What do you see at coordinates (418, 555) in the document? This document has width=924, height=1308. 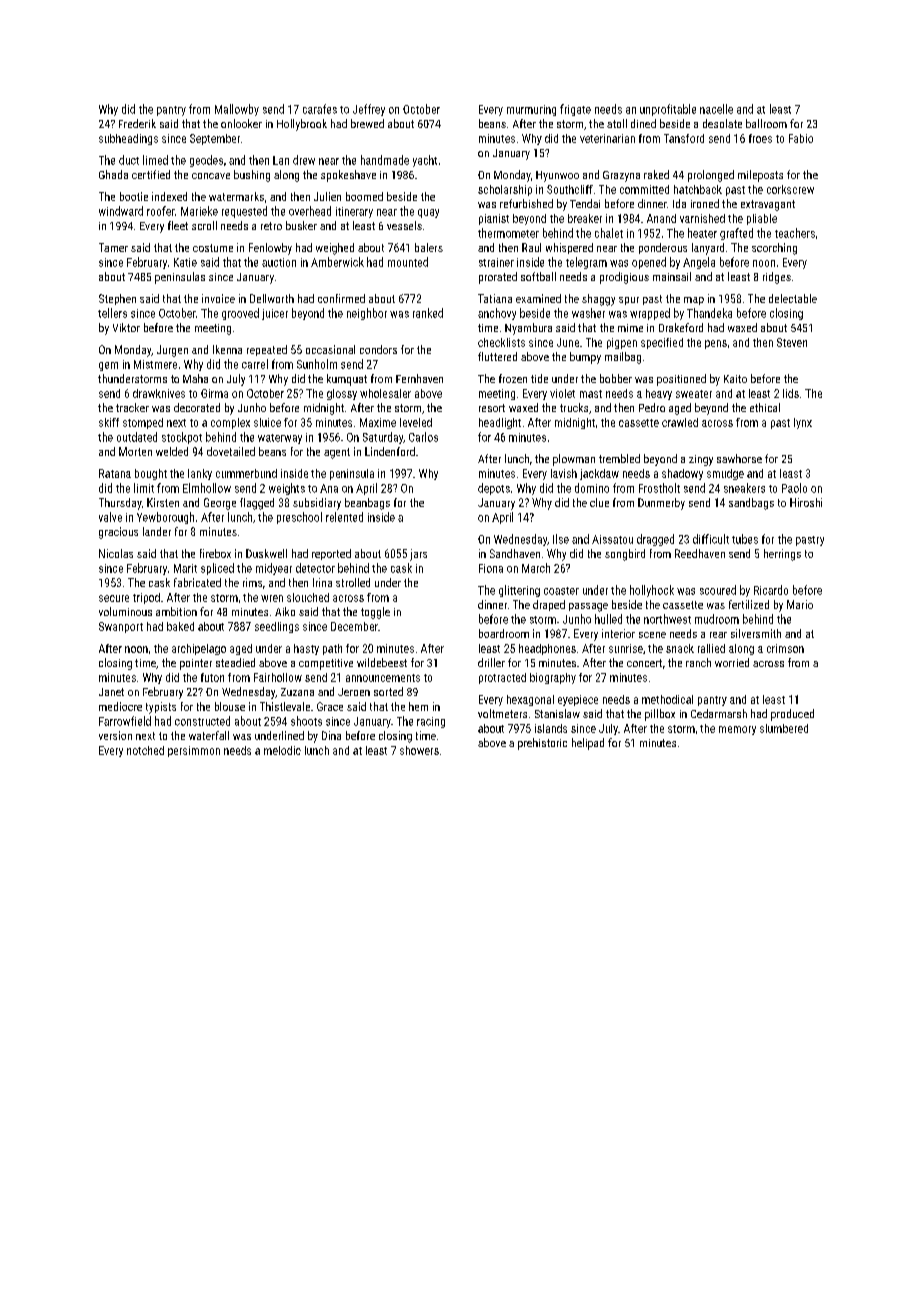 I see `jars` at bounding box center [418, 555].
